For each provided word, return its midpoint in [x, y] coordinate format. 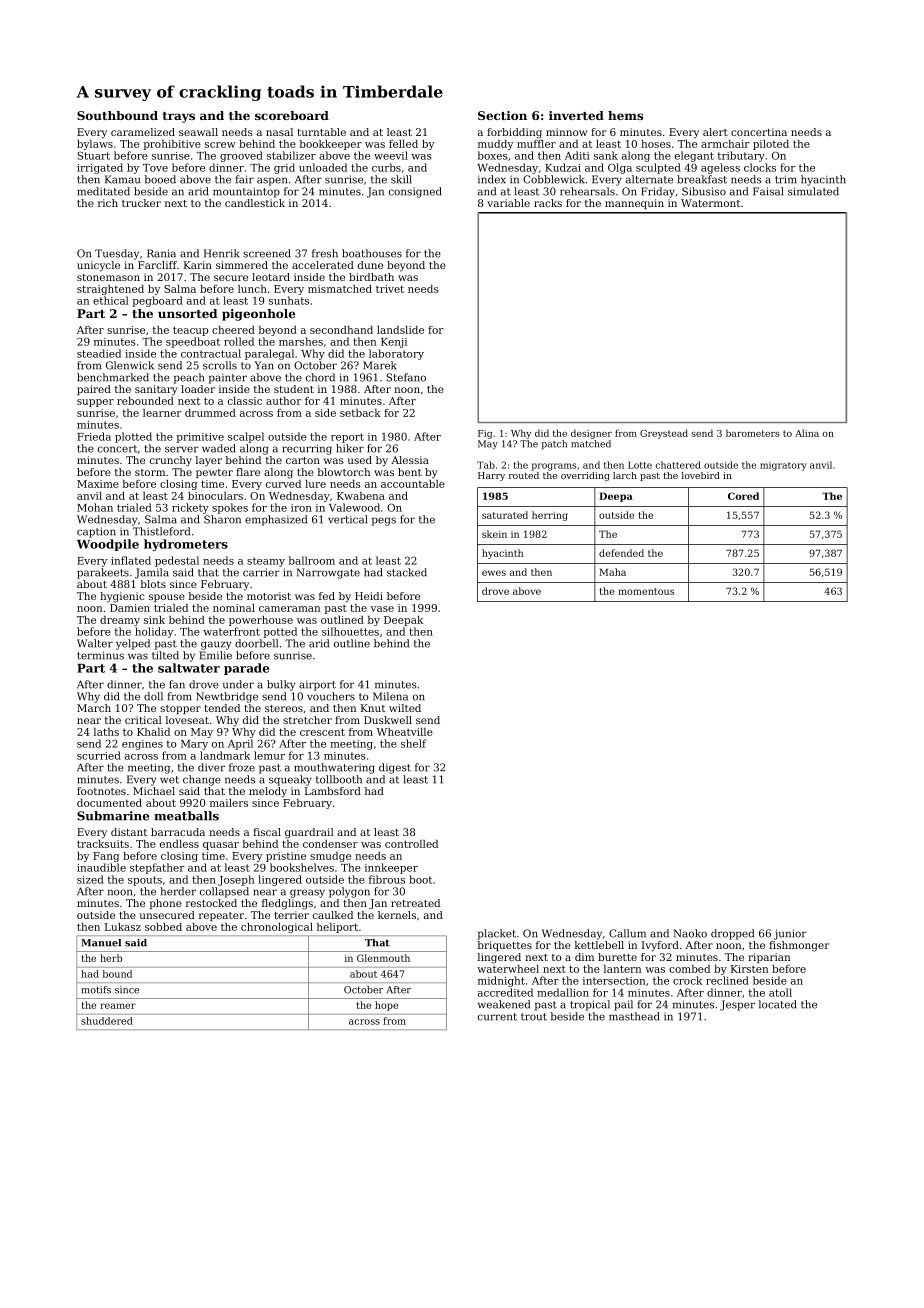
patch [554, 444]
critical [143, 720]
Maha [613, 572]
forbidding [514, 133]
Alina [807, 433]
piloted [771, 145]
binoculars [215, 496]
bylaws [95, 145]
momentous [646, 591]
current [497, 1017]
